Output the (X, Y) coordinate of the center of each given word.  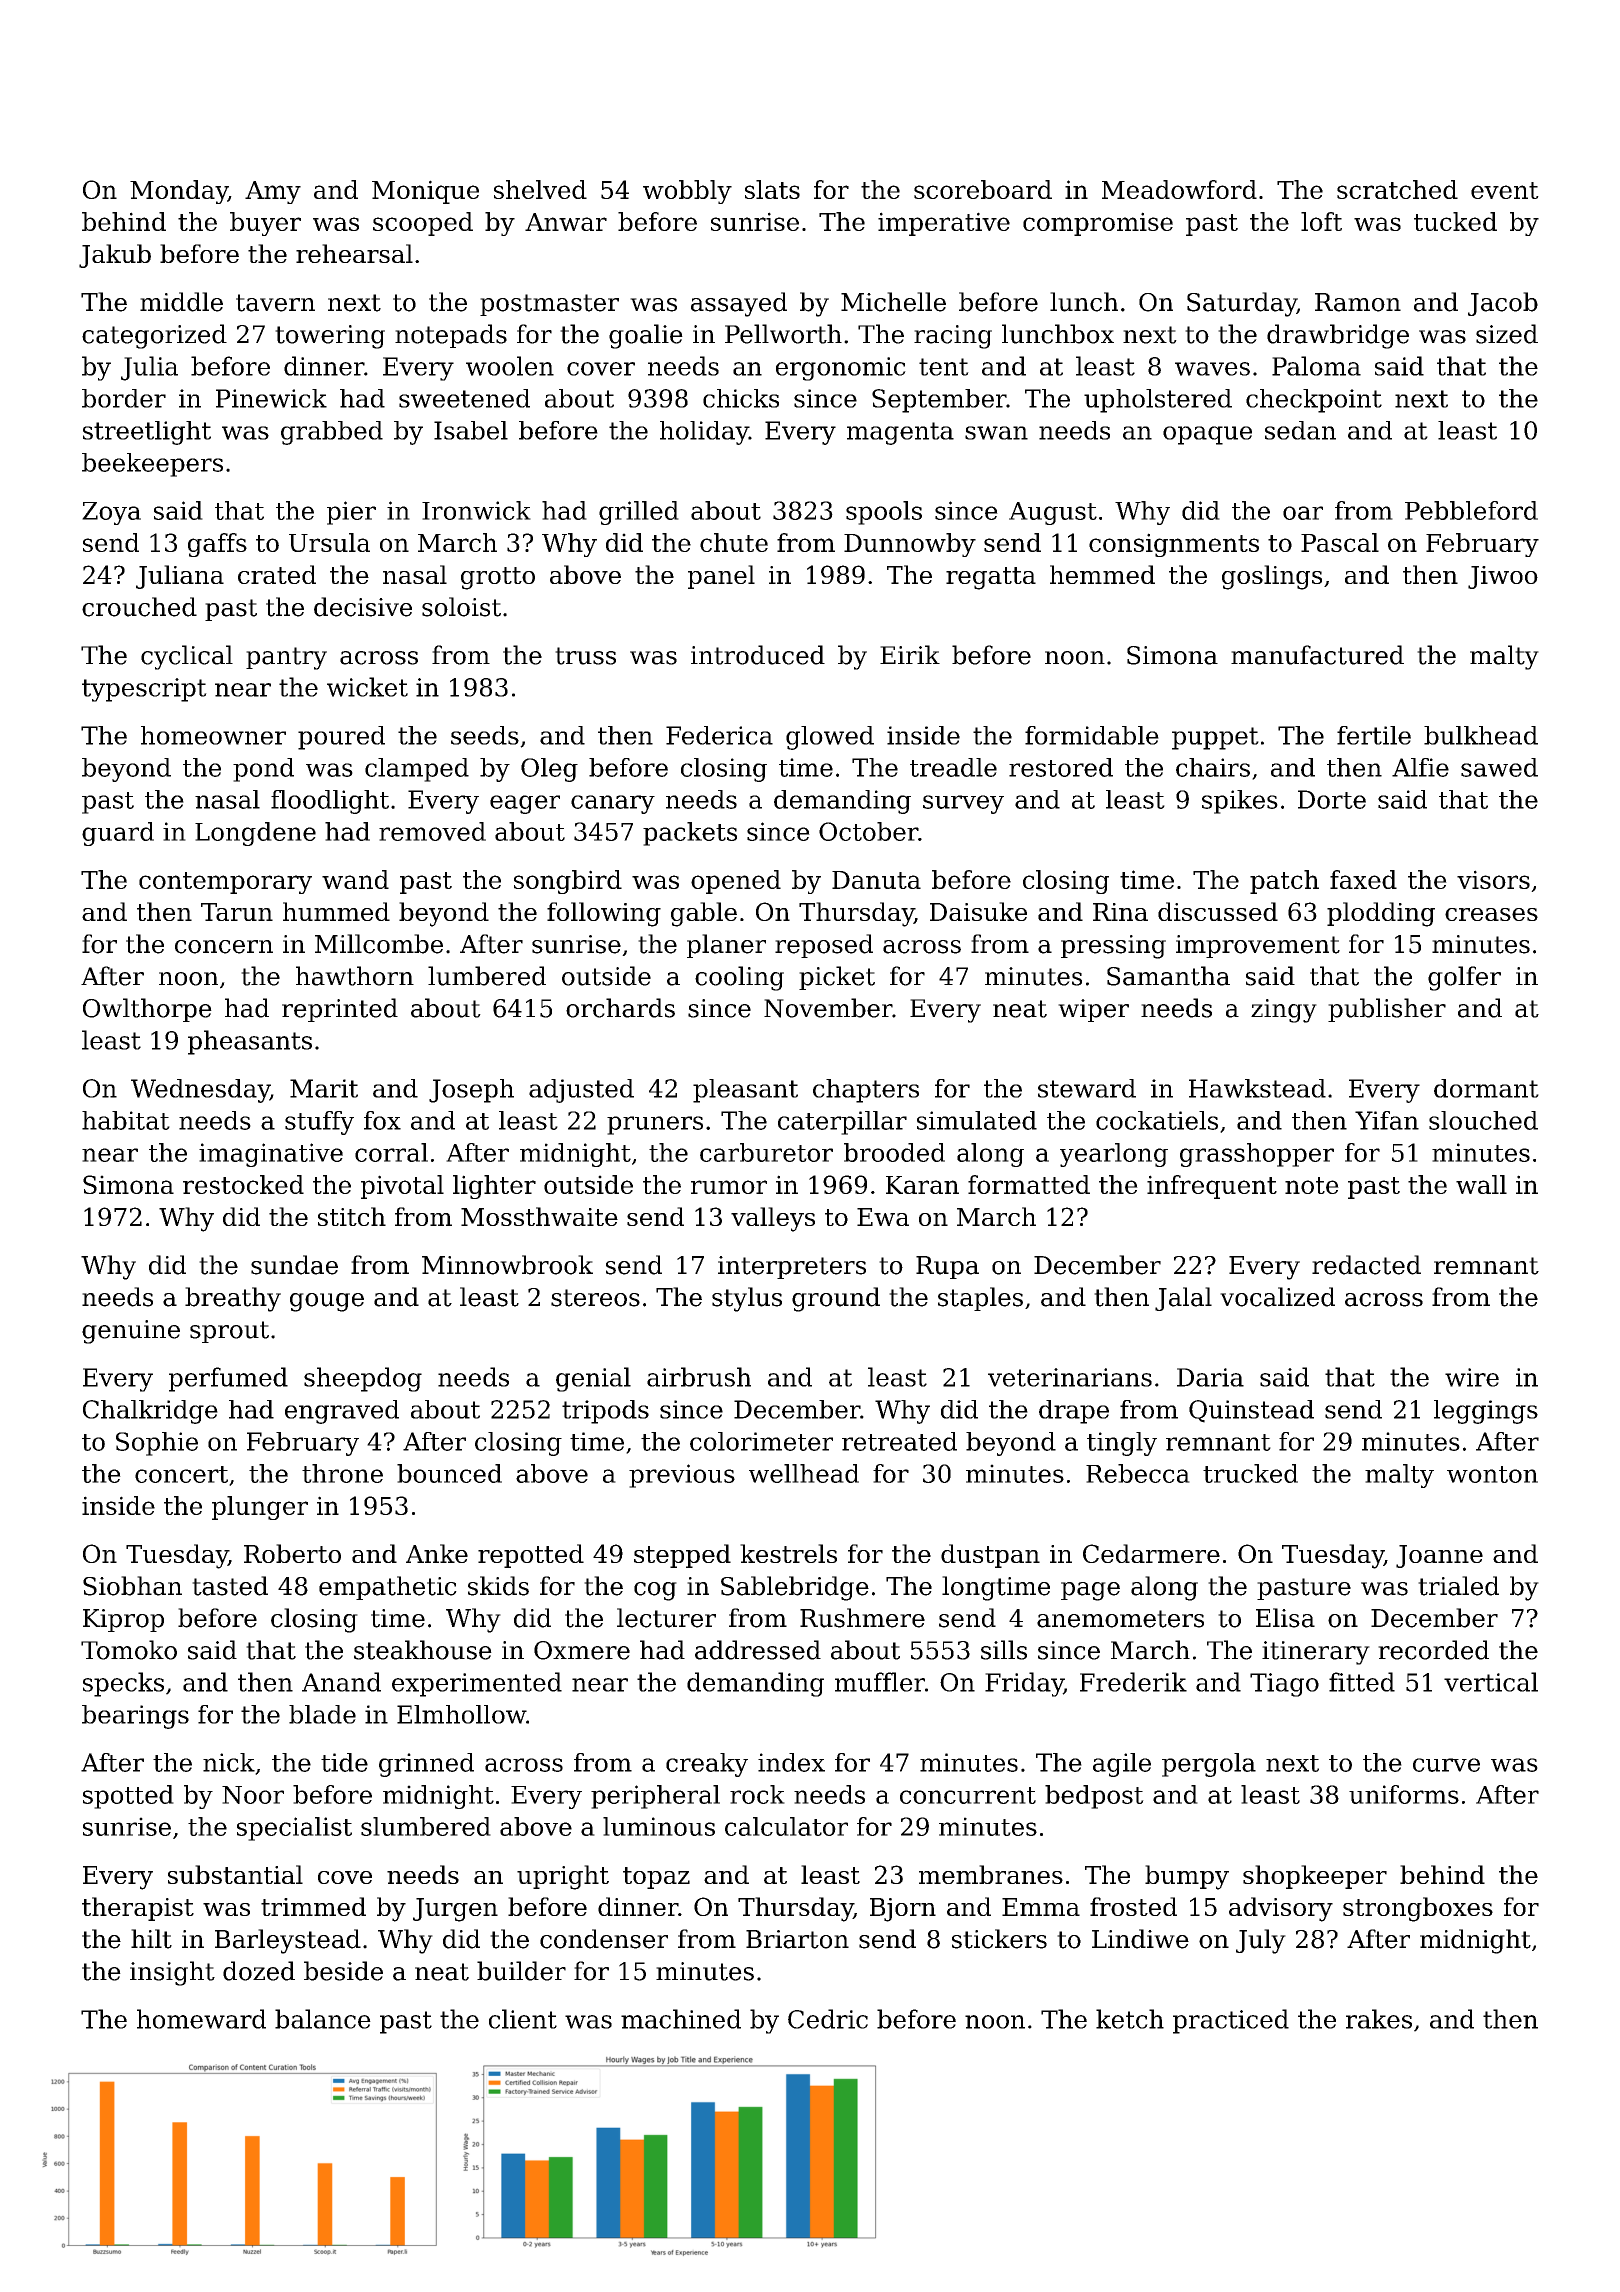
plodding (1381, 914)
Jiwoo (1503, 577)
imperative (944, 224)
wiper (1093, 1010)
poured (341, 738)
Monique (425, 192)
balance (323, 2019)
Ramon (1358, 302)
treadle (953, 767)
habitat (126, 1120)
